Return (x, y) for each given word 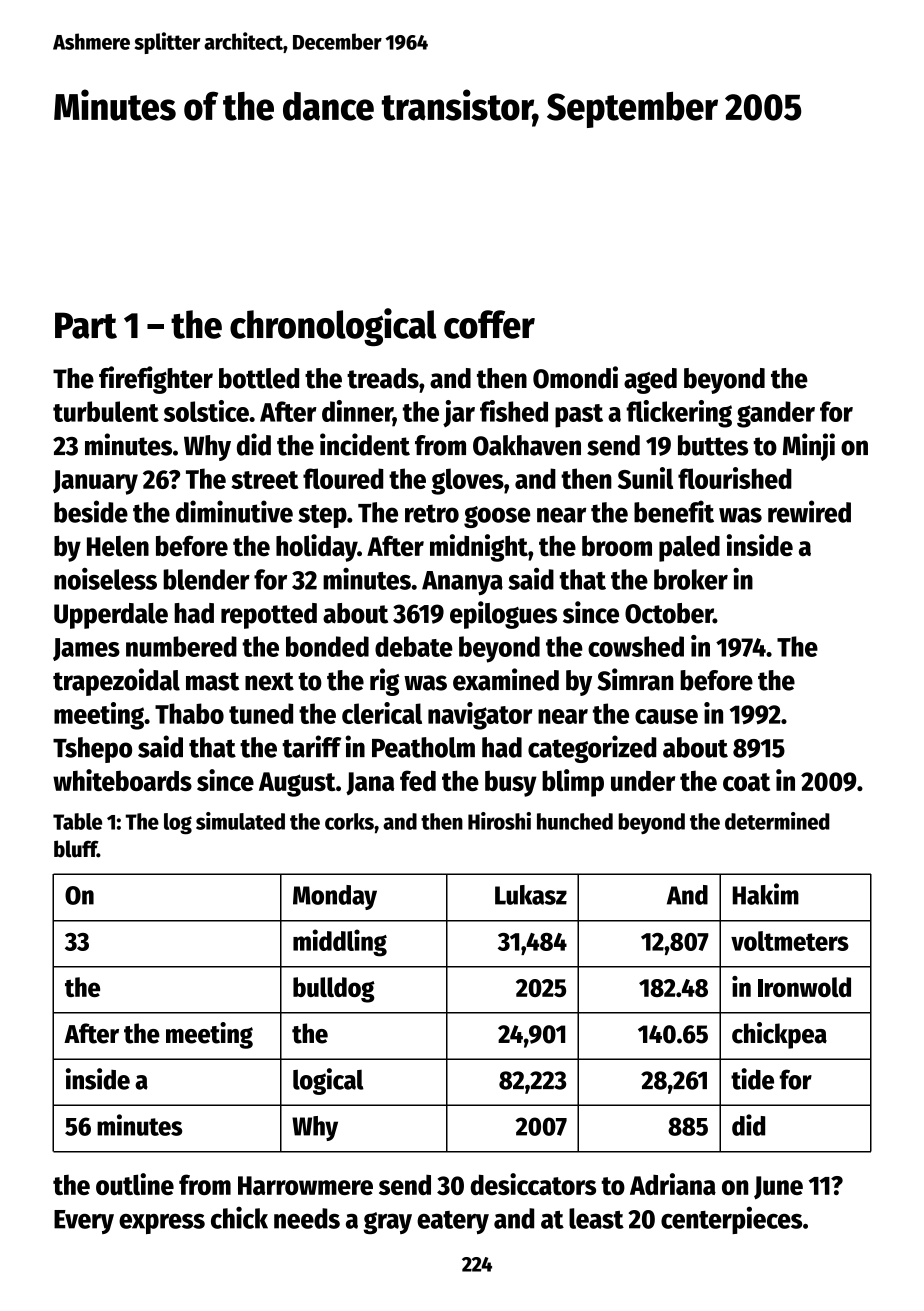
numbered (181, 646)
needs (307, 1218)
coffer (489, 324)
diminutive (234, 511)
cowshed (636, 646)
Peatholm (423, 747)
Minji (809, 447)
